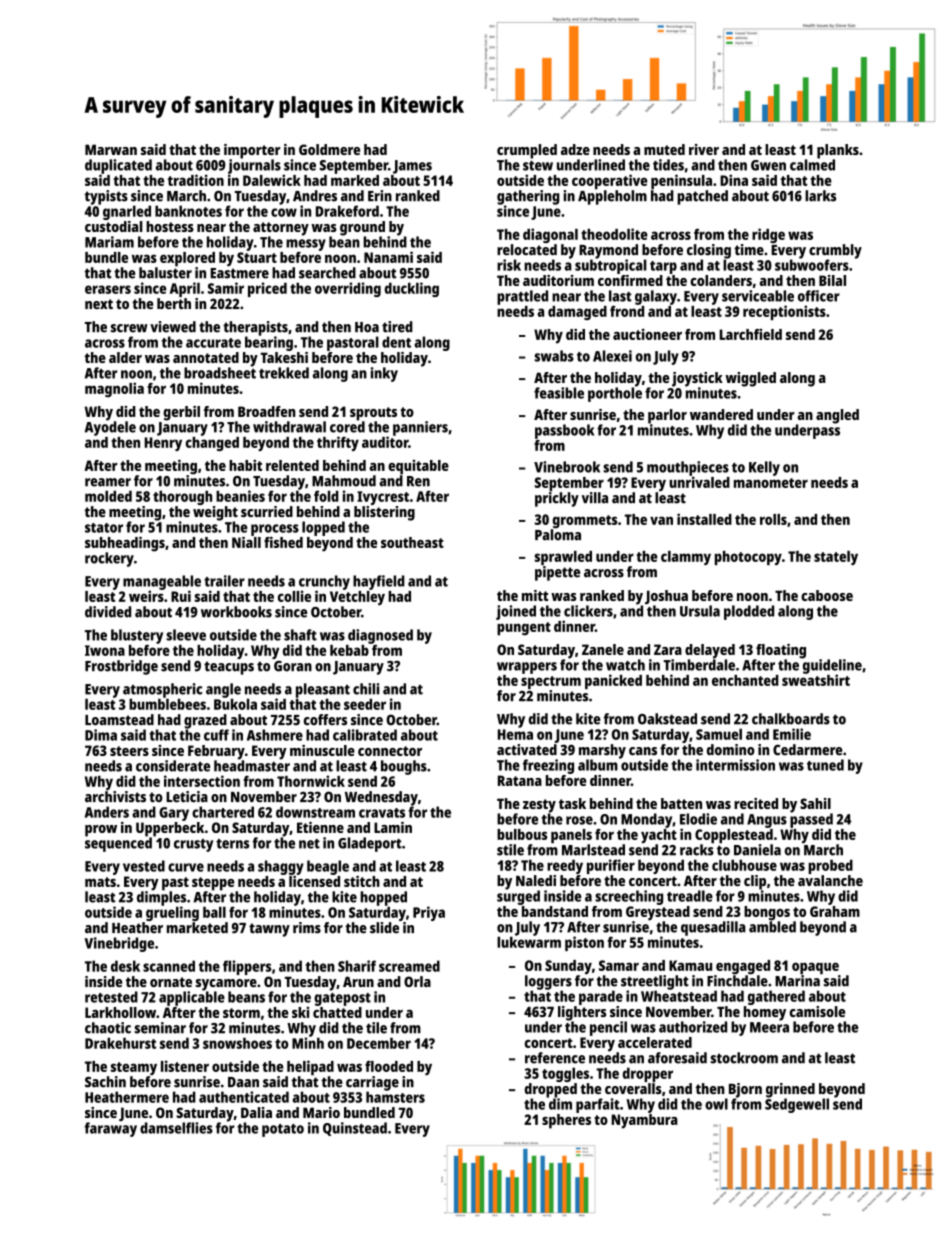 The image size is (952, 1233). Describe the element at coordinates (254, 166) in the image. I see `journals` at that location.
